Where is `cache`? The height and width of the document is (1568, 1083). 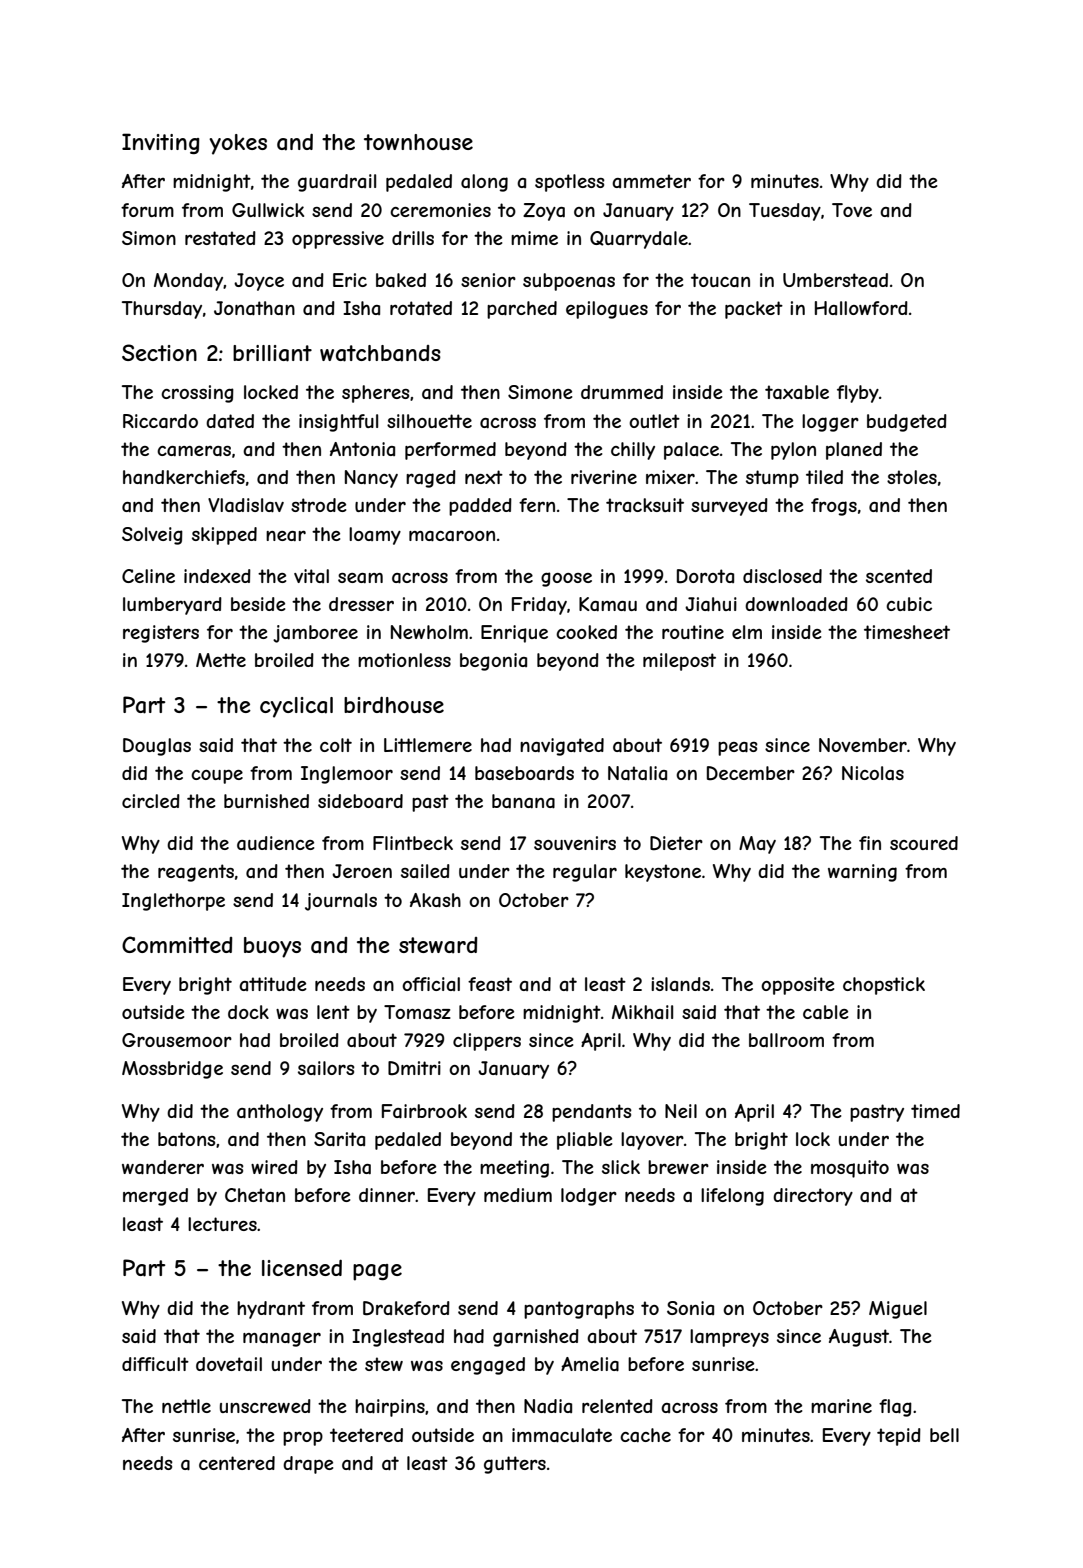
cache is located at coordinates (645, 1435).
